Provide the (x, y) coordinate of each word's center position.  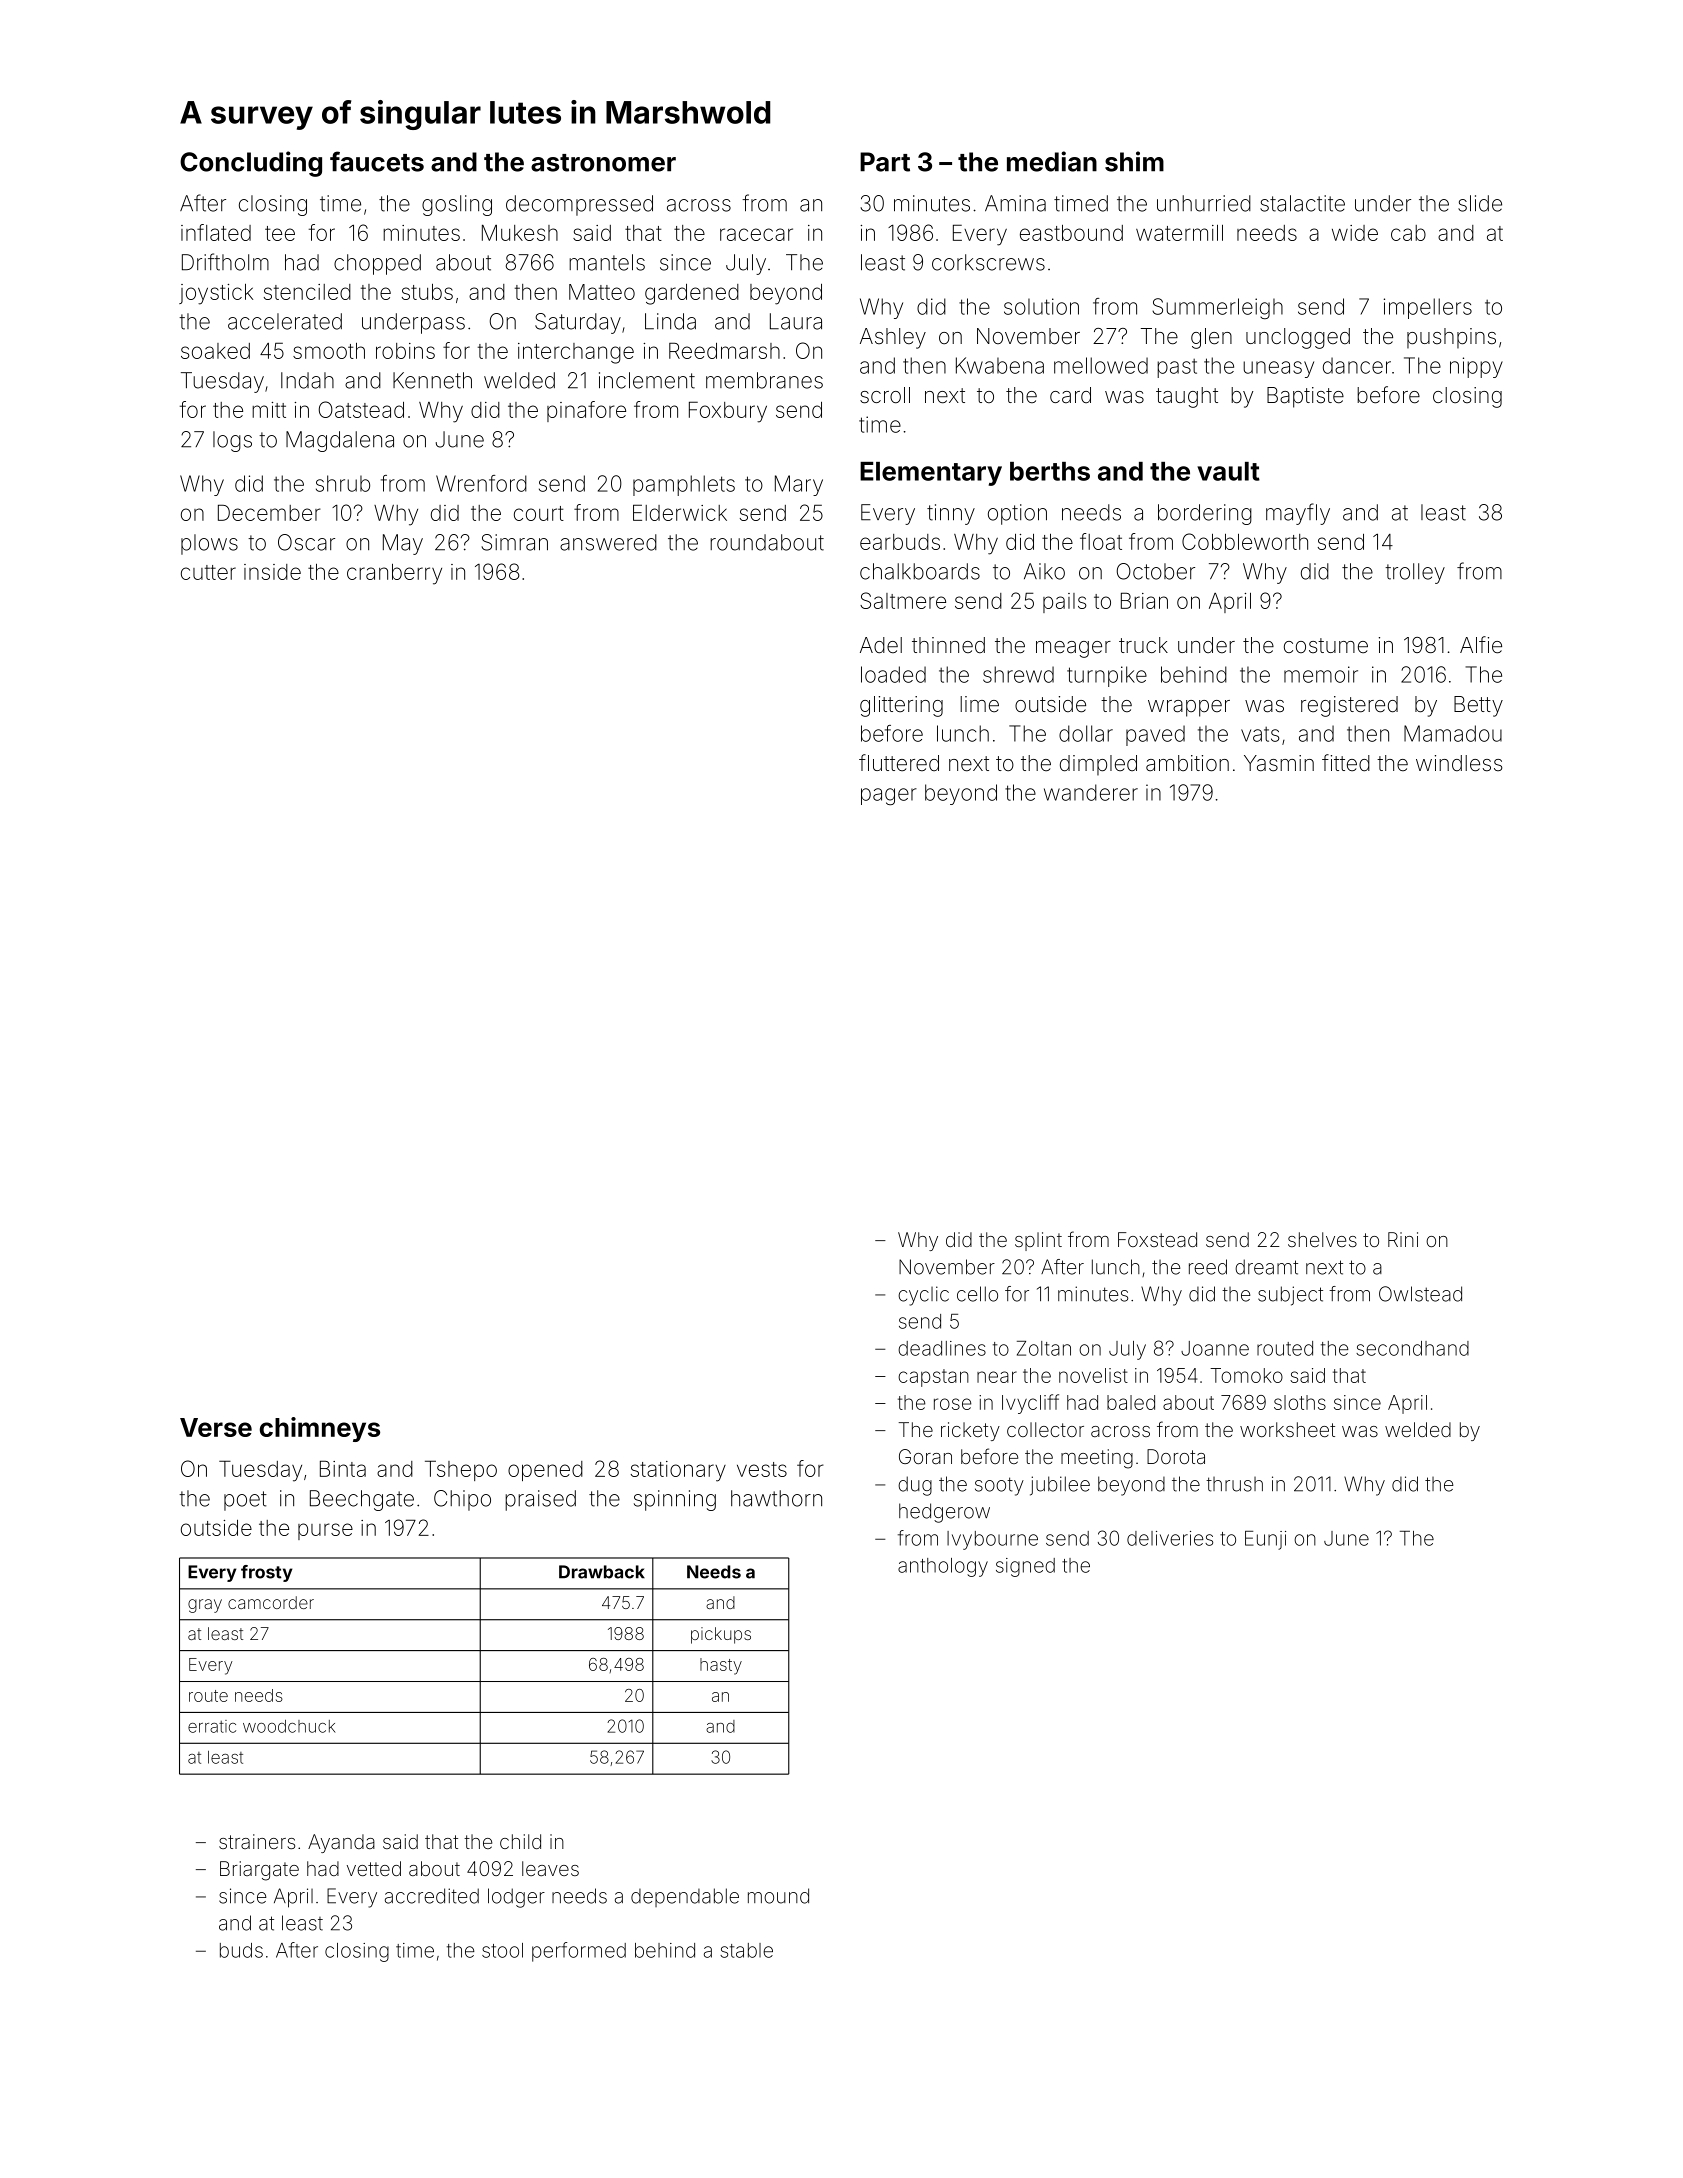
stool (502, 1950)
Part (885, 162)
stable (746, 1950)
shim (1134, 161)
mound (778, 1896)
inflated (216, 232)
